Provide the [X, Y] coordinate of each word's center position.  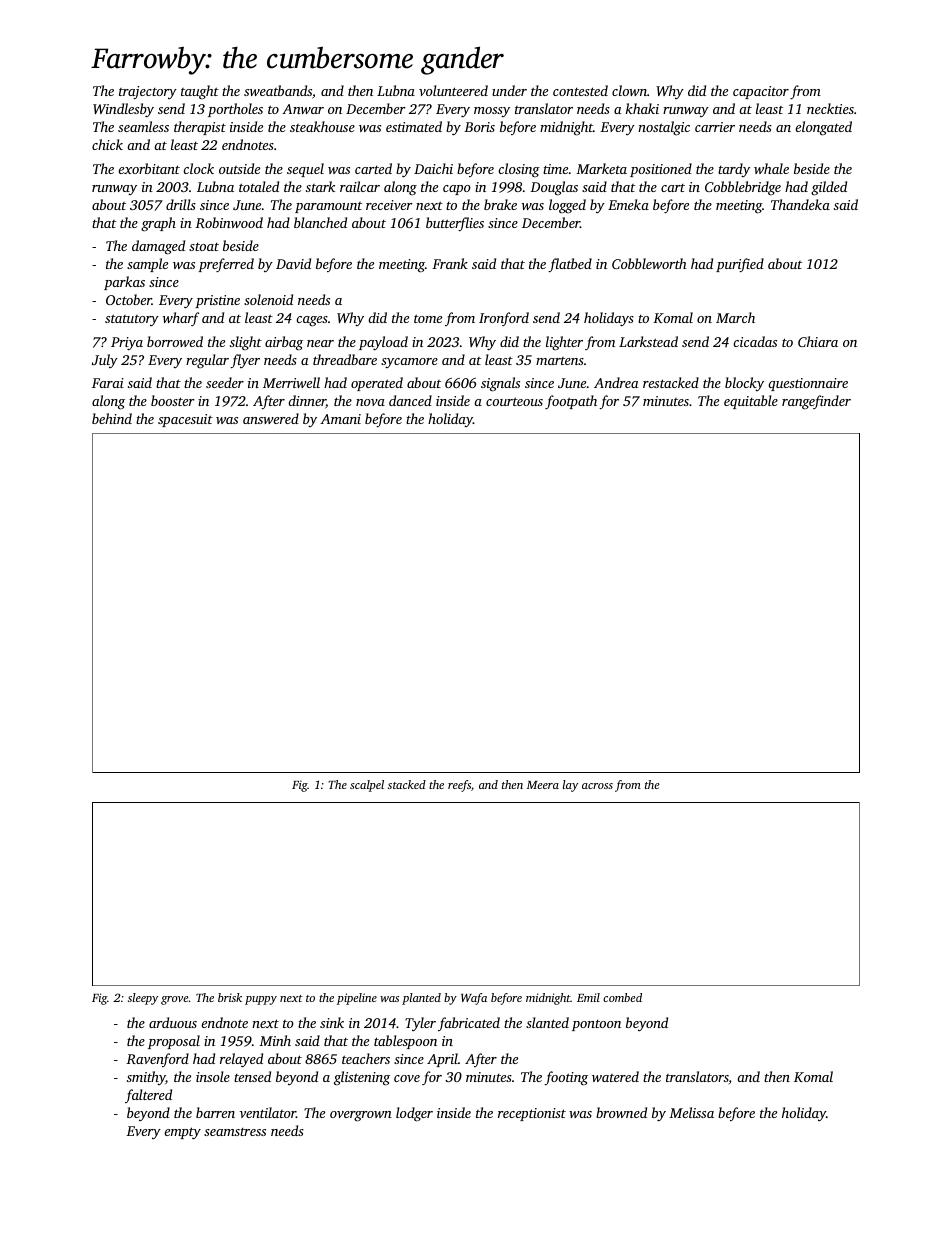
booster [173, 400]
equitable [751, 402]
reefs [459, 786]
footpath [571, 402]
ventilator [268, 1112]
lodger [414, 1114]
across [597, 786]
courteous [514, 401]
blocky [744, 384]
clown [629, 90]
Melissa [691, 1112]
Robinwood [229, 222]
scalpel [367, 786]
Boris [479, 127]
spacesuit [185, 420]
